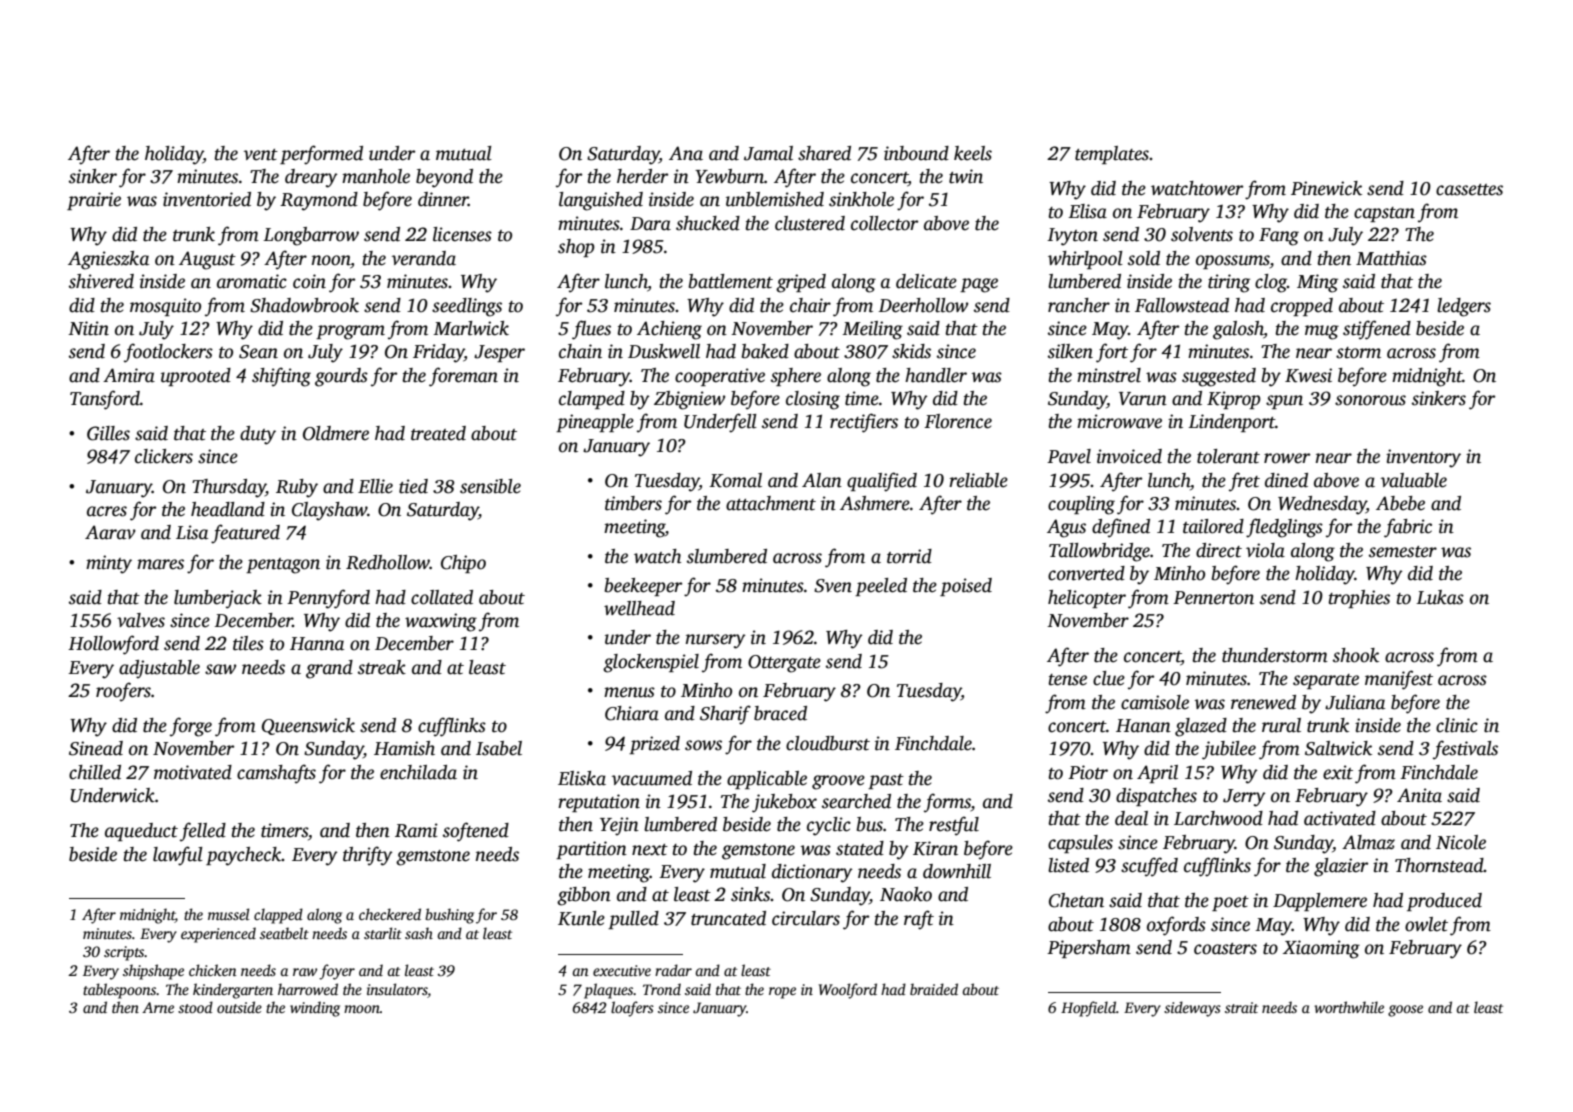  What do you see at coordinates (632, 1009) in the document?
I see `loafers` at bounding box center [632, 1009].
